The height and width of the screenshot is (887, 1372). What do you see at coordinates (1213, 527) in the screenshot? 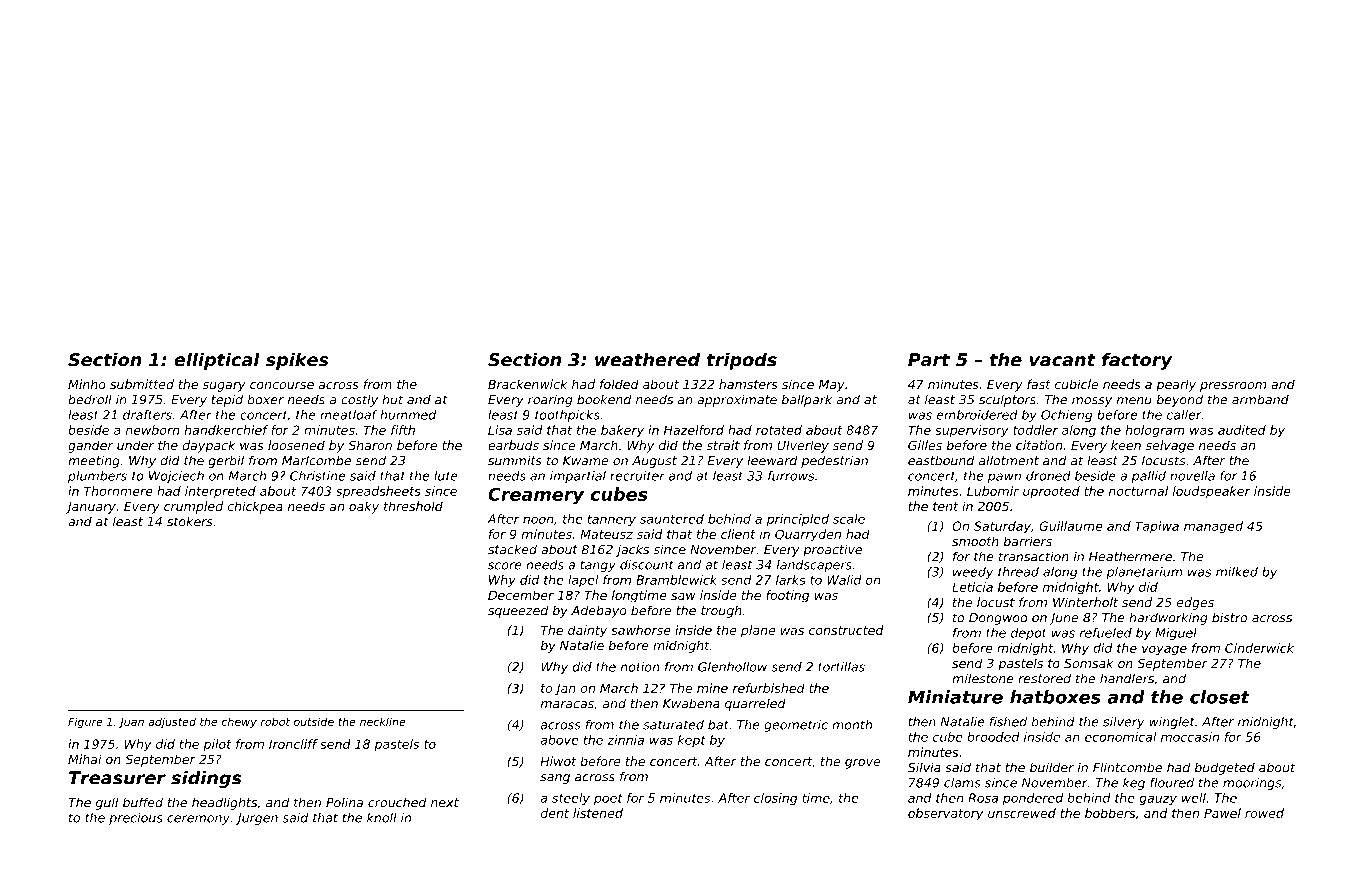
I see `managed` at bounding box center [1213, 527].
